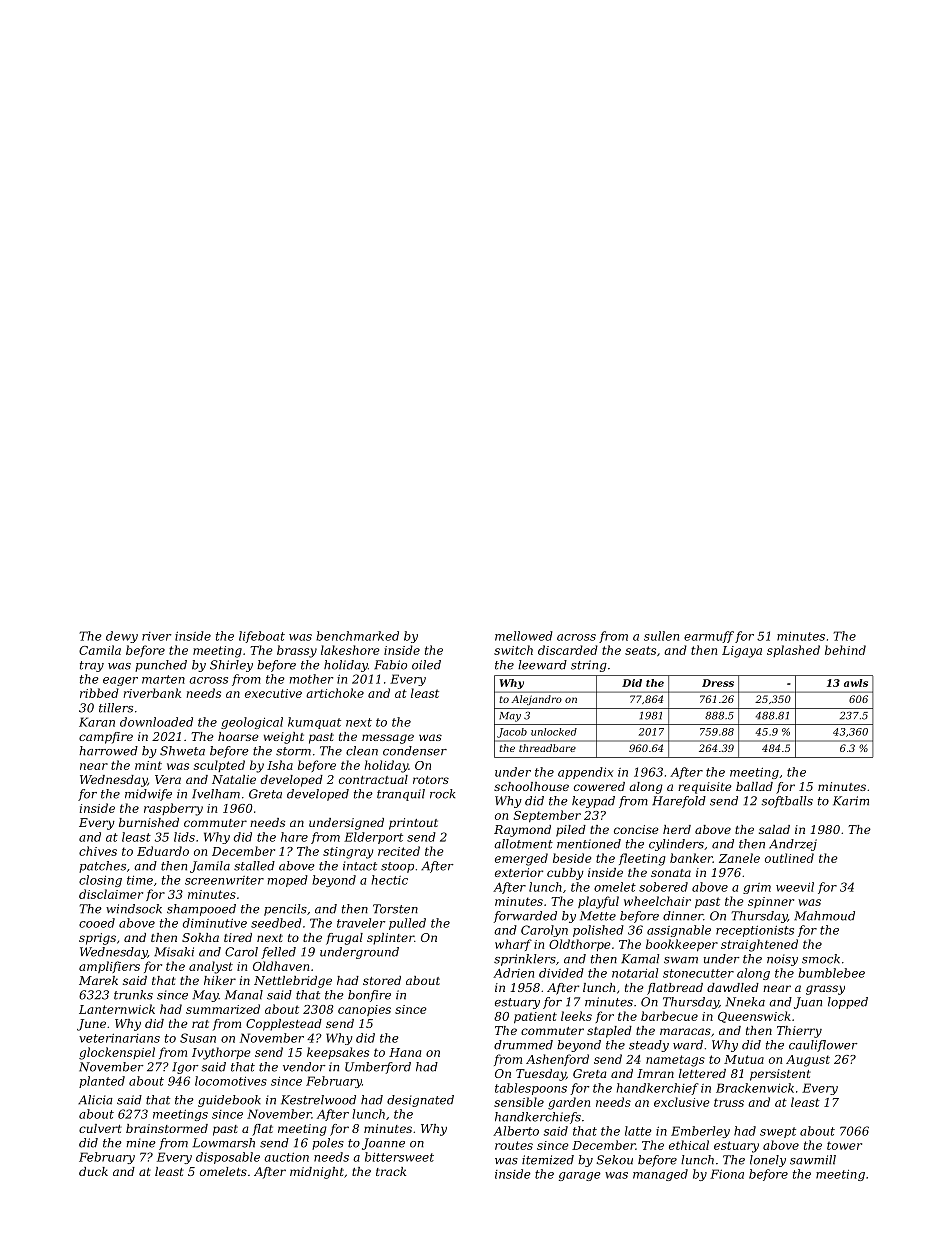 The height and width of the page is (1233, 952). I want to click on appendix, so click(585, 773).
